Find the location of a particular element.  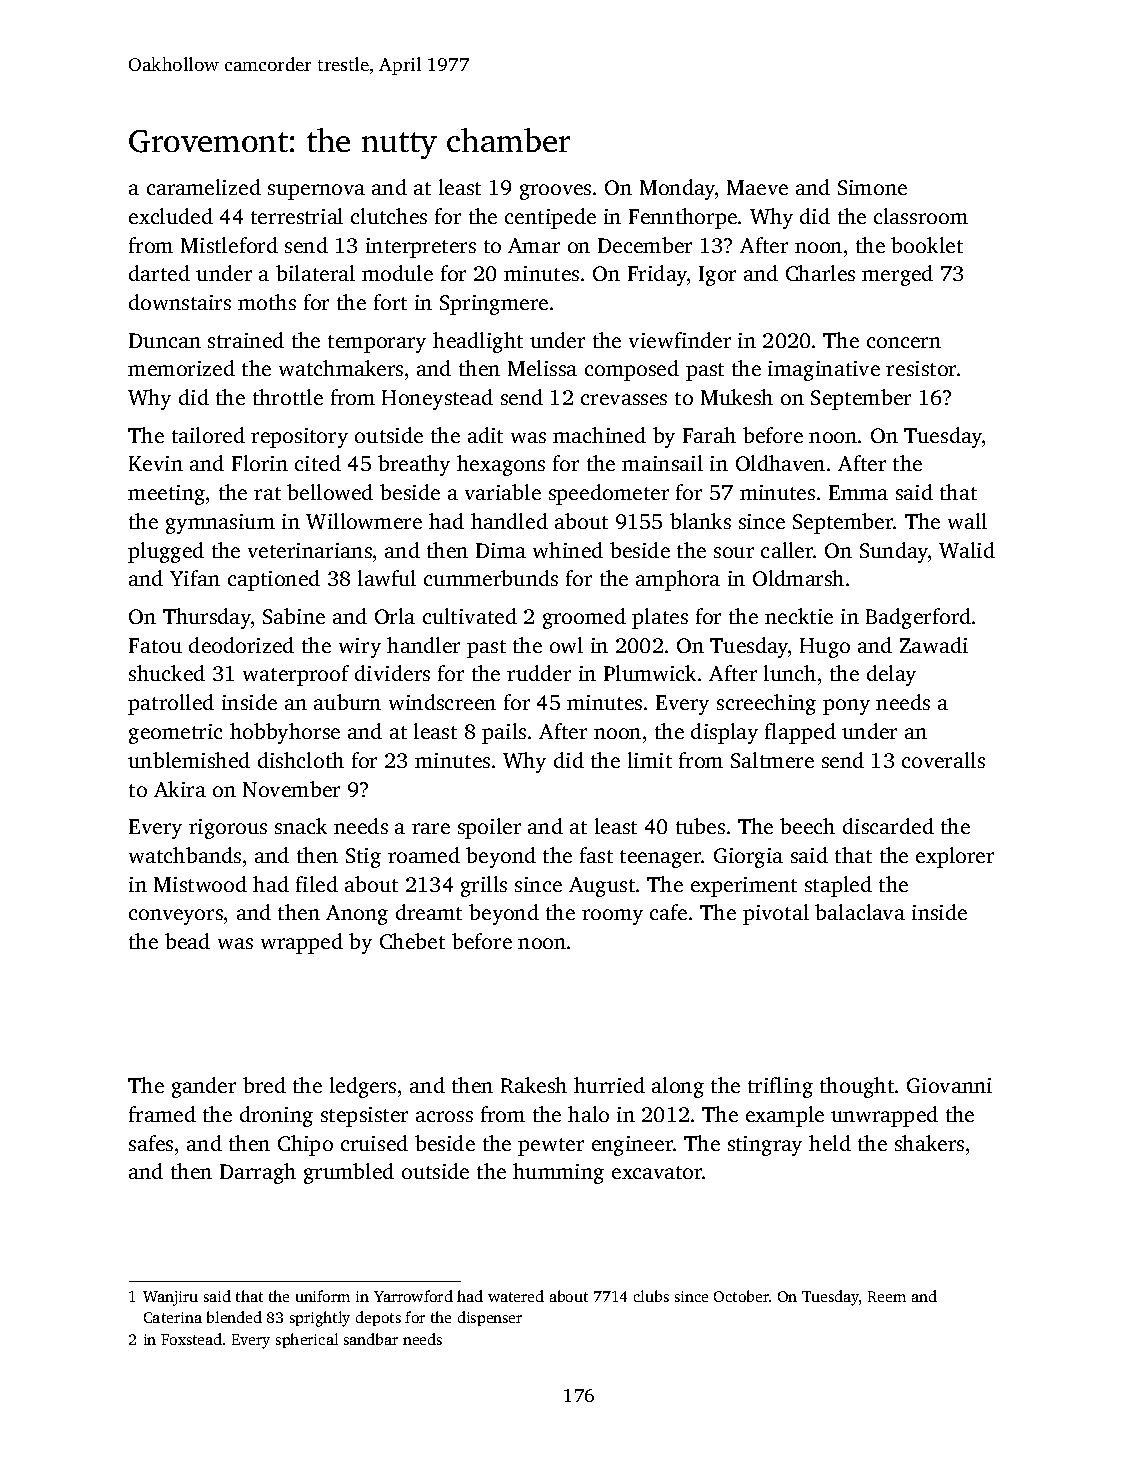

geometric is located at coordinates (175, 734).
